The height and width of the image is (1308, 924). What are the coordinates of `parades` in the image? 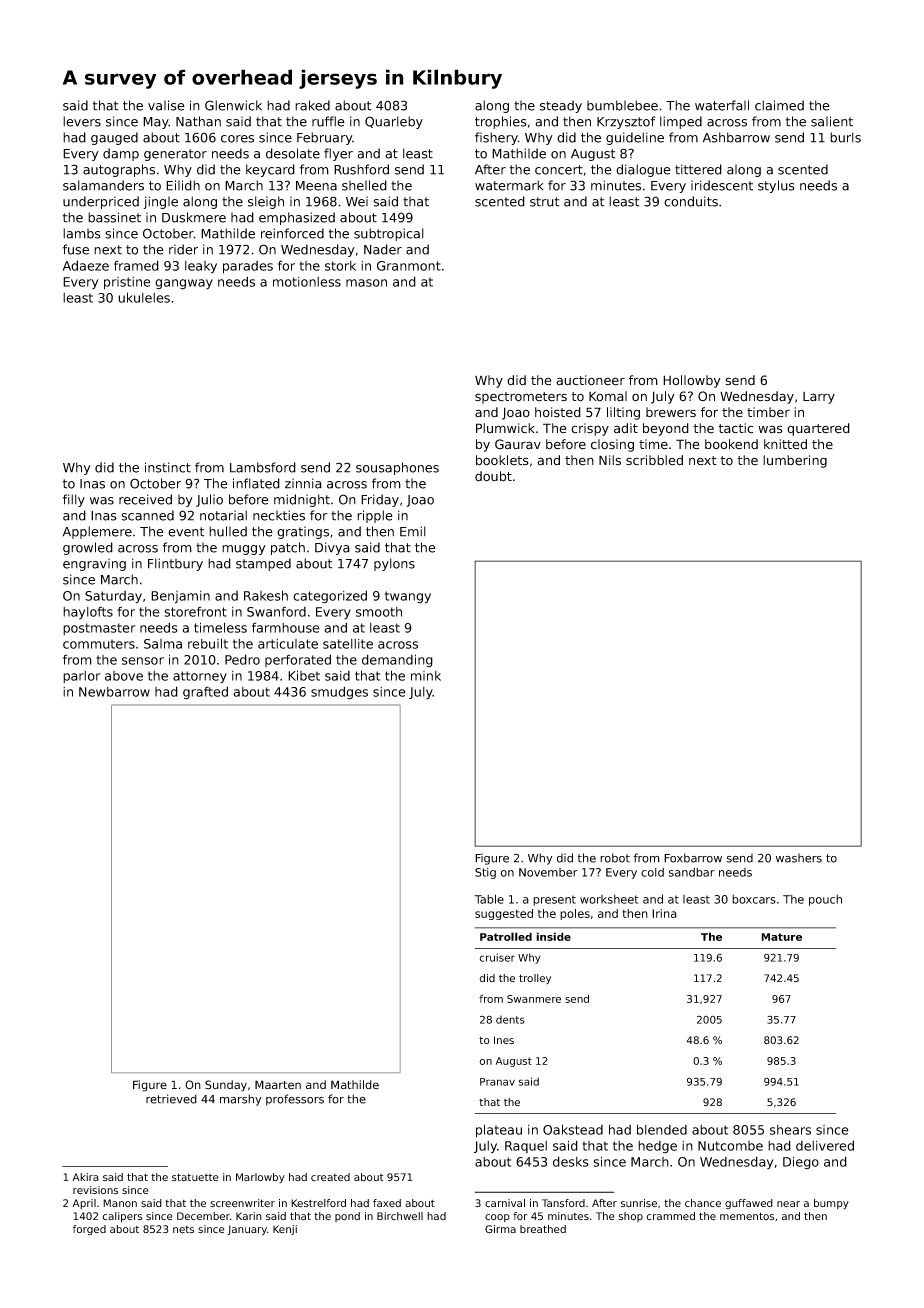 It's located at (248, 267).
